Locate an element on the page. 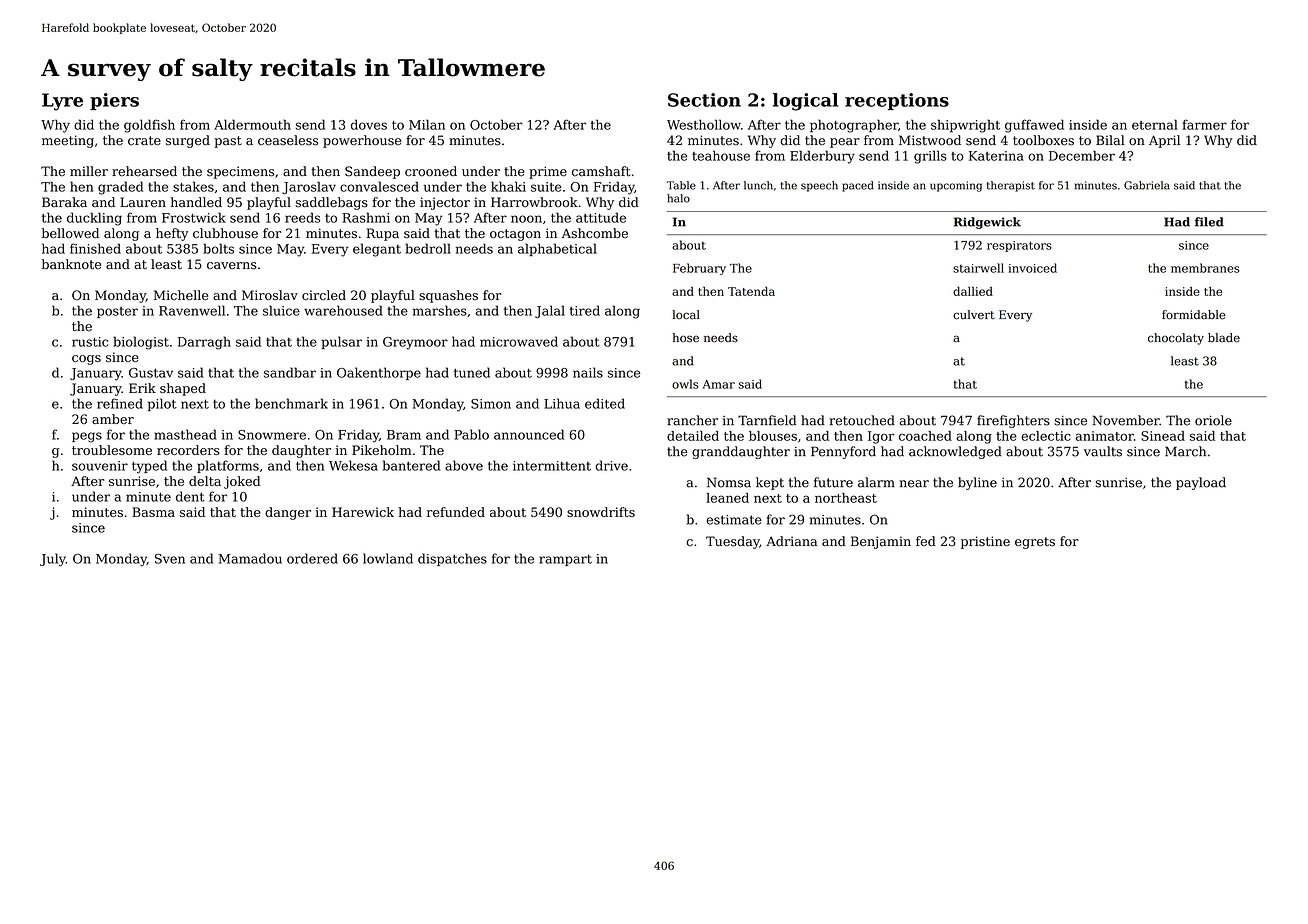 This image has height=924, width=1308. crooned is located at coordinates (431, 171).
